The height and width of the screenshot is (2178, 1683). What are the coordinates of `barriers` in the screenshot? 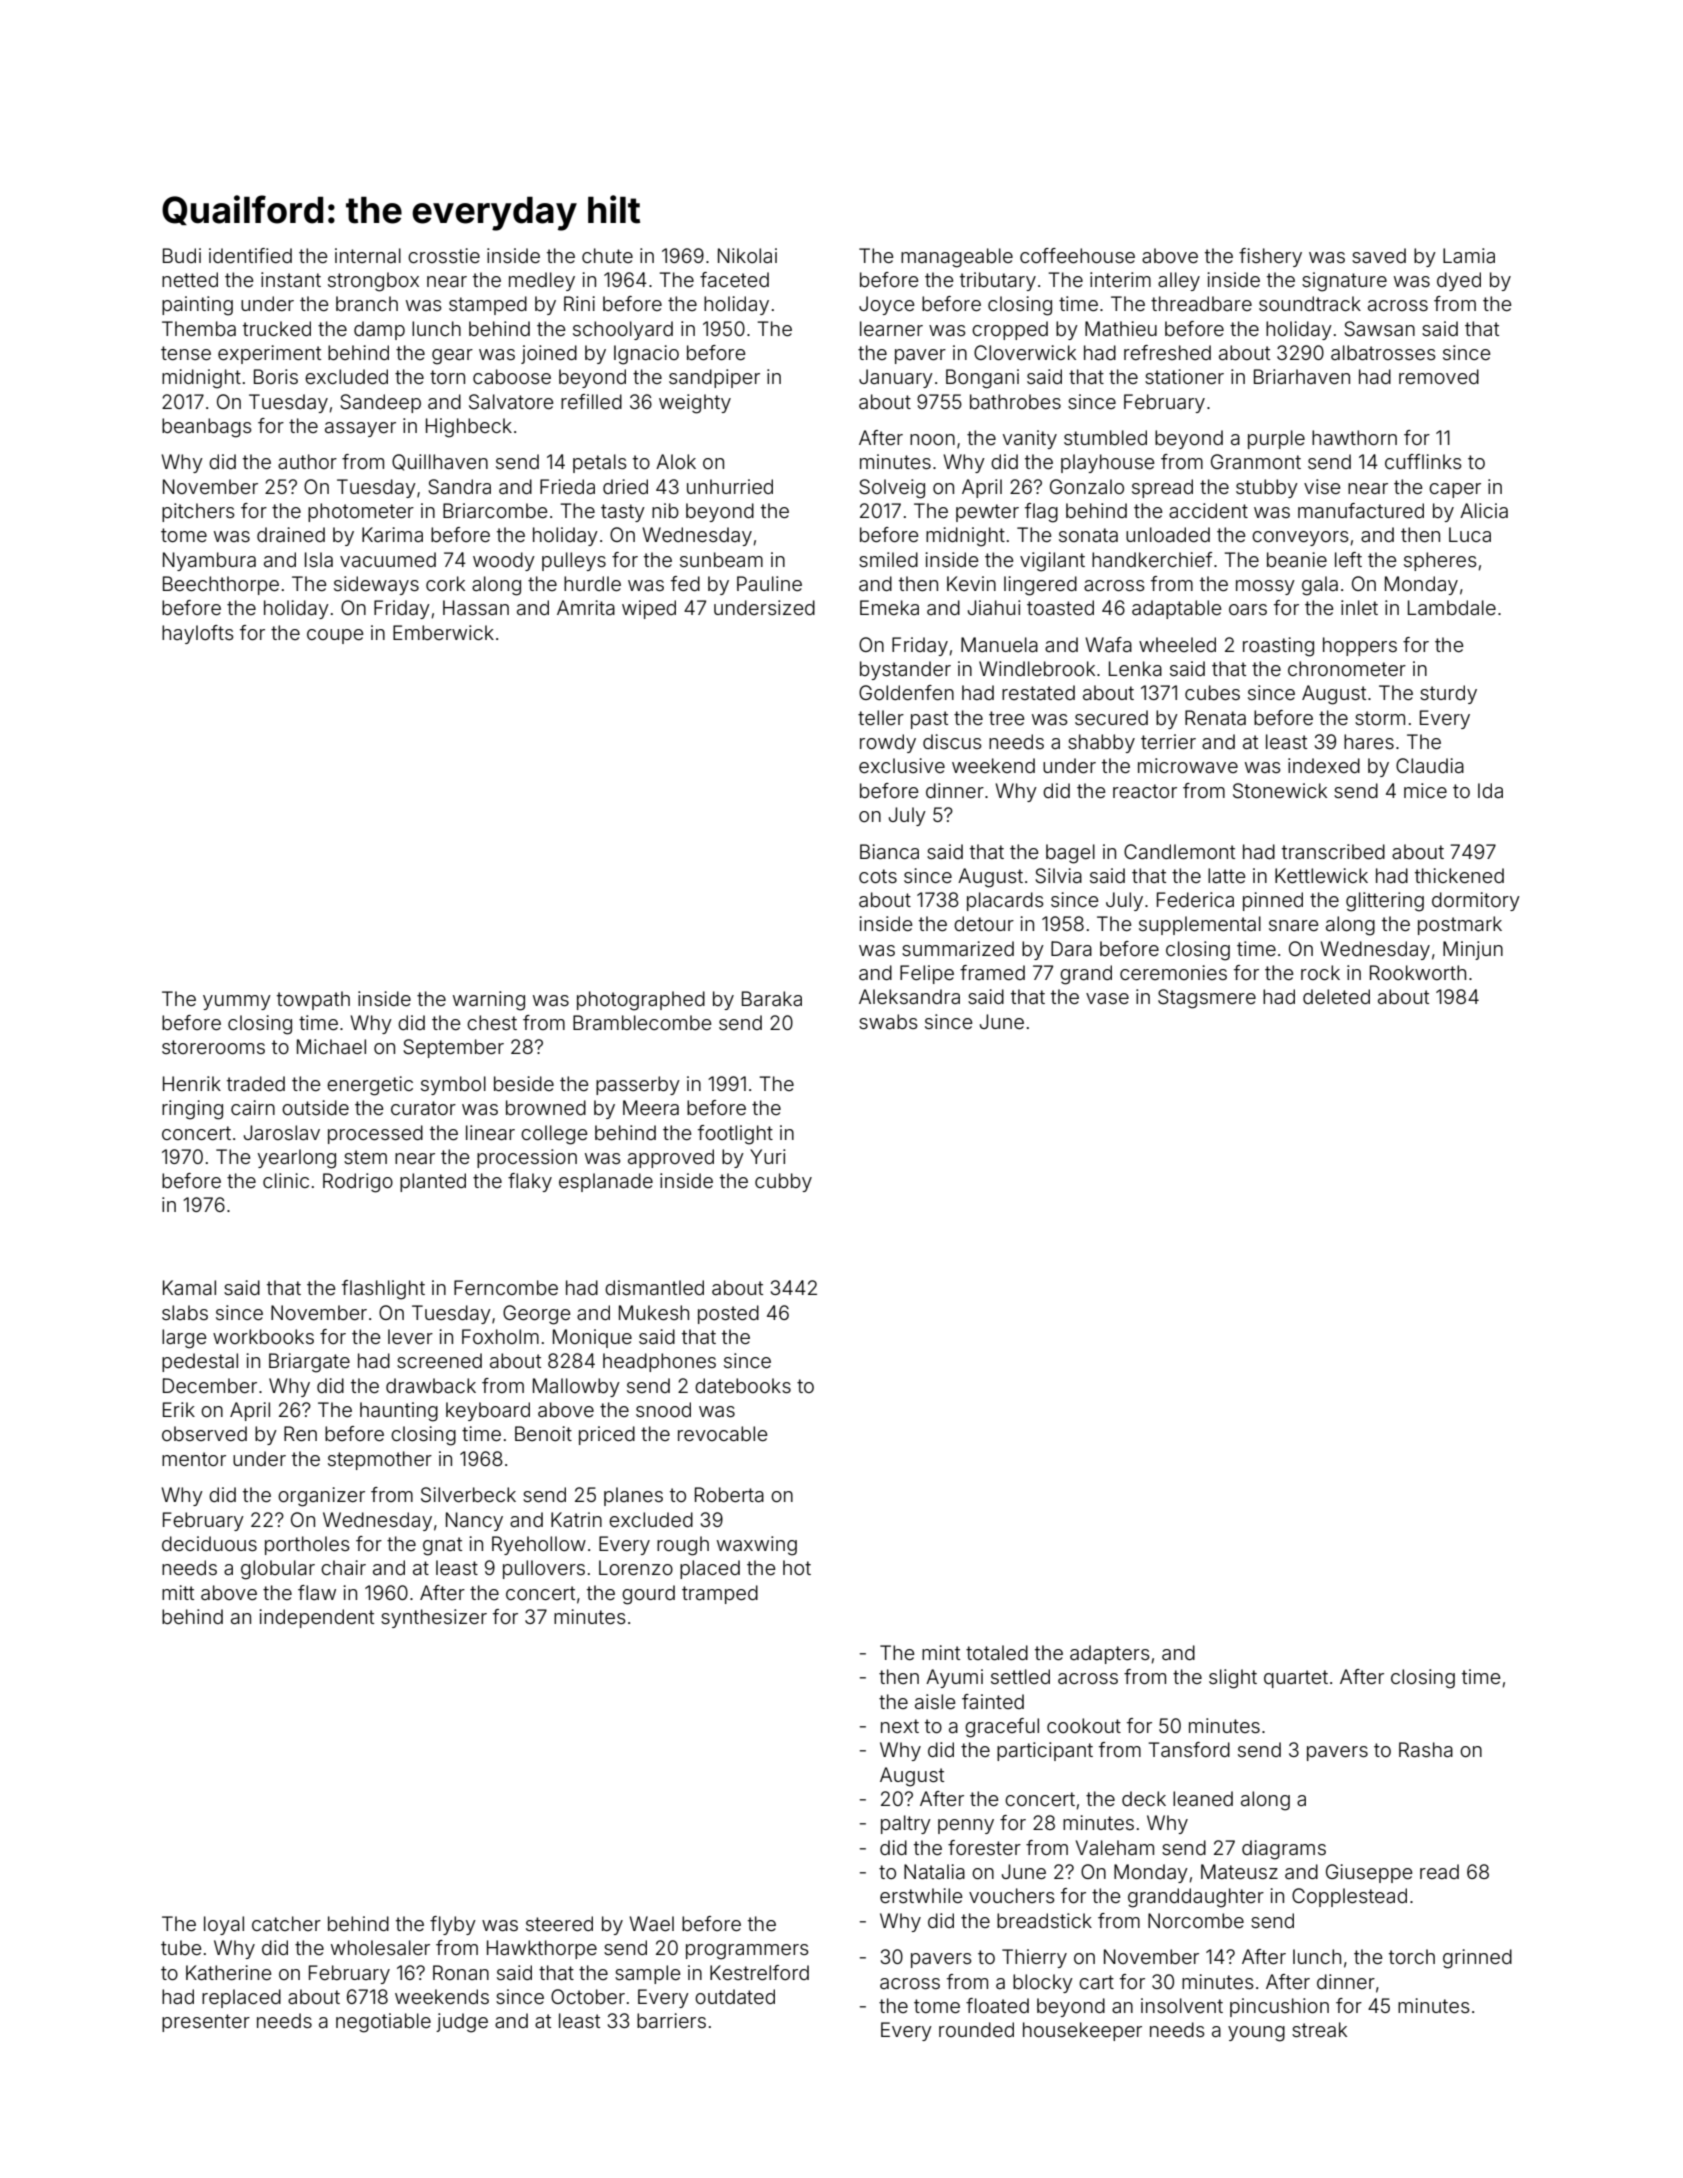 It's located at (671, 2020).
